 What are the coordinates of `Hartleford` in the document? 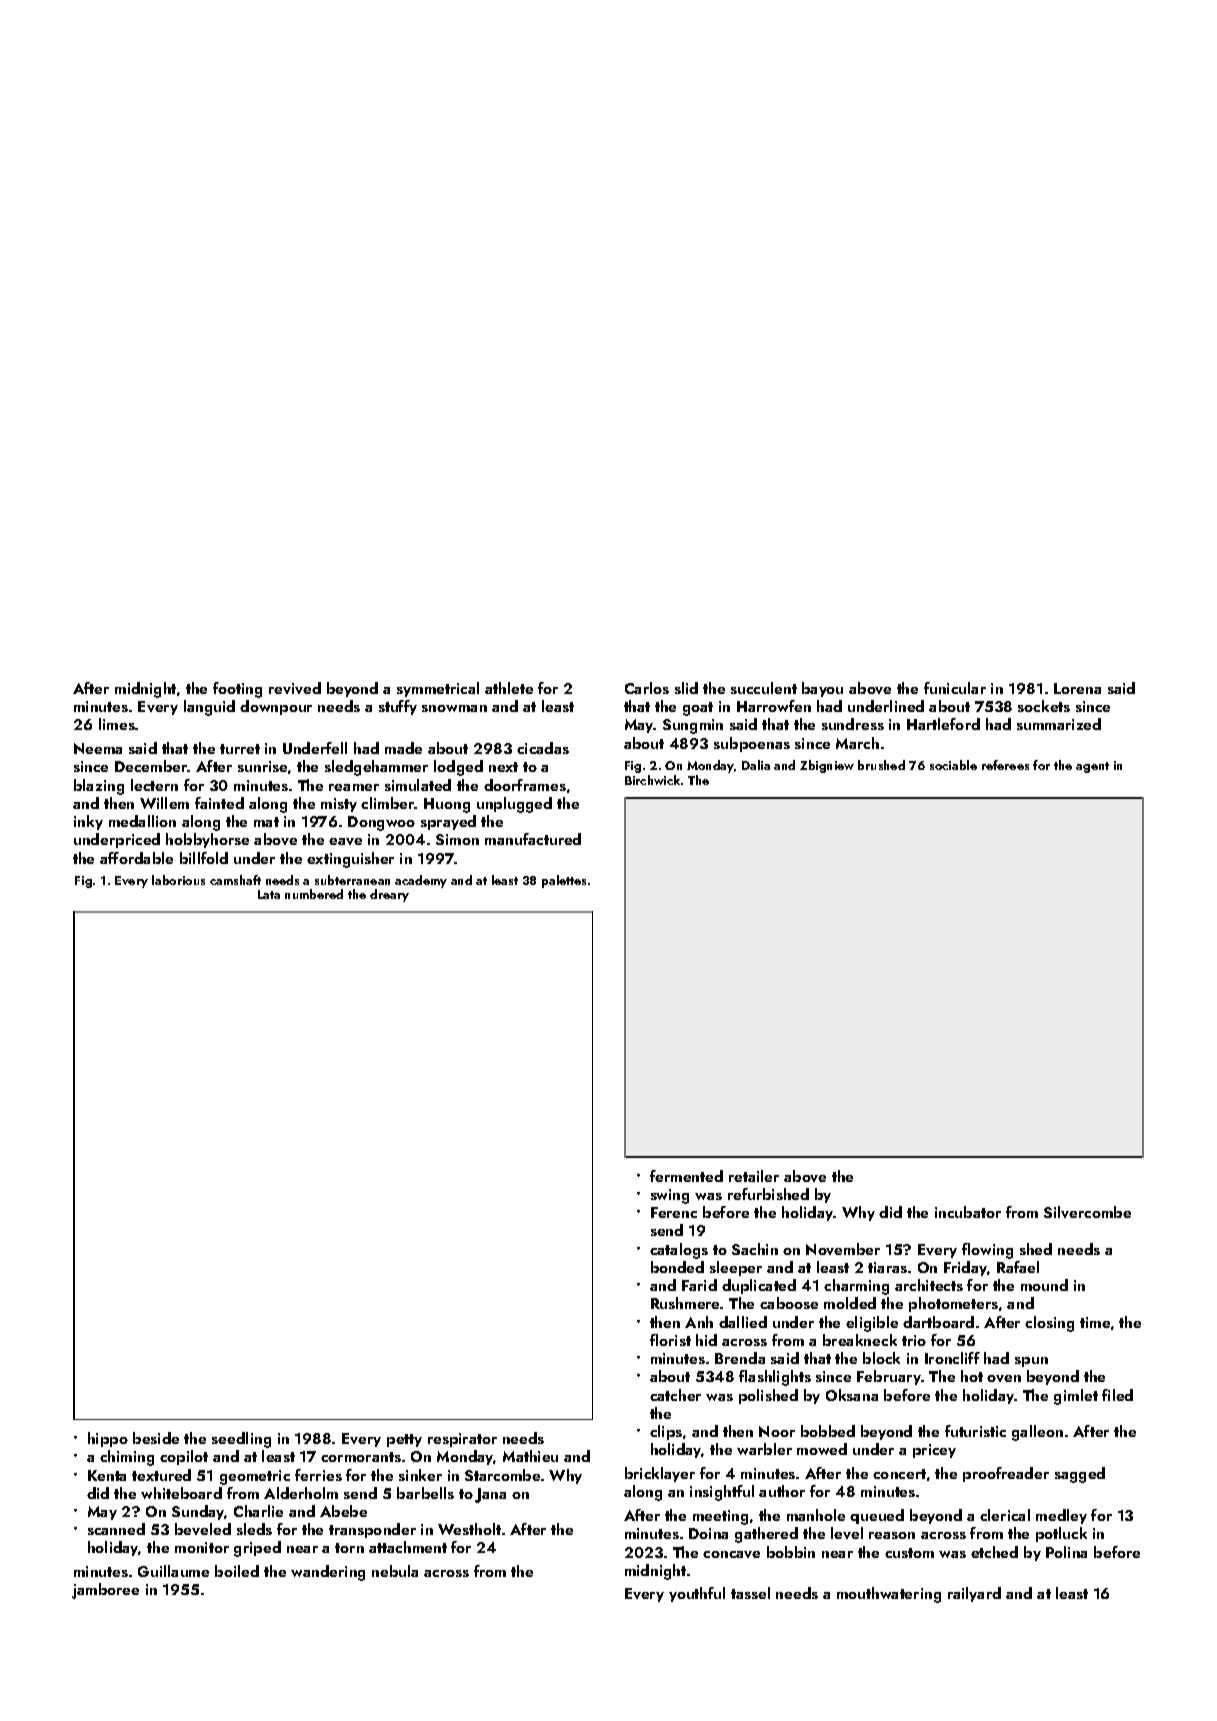 It's located at (943, 724).
